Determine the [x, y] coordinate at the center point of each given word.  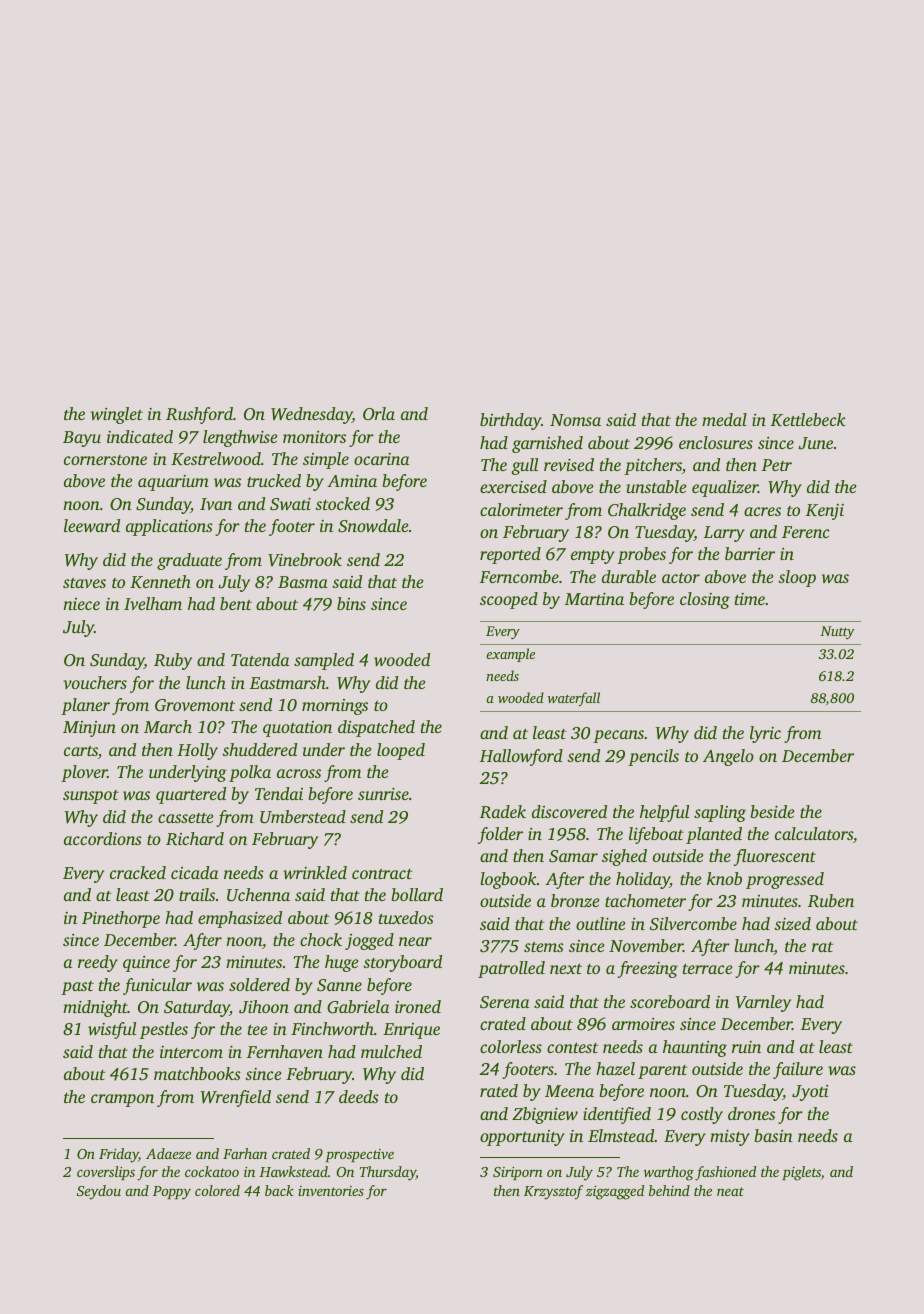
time [750, 599]
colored [217, 1190]
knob [724, 878]
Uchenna [258, 895]
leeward [92, 525]
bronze [575, 900]
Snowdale [373, 526]
